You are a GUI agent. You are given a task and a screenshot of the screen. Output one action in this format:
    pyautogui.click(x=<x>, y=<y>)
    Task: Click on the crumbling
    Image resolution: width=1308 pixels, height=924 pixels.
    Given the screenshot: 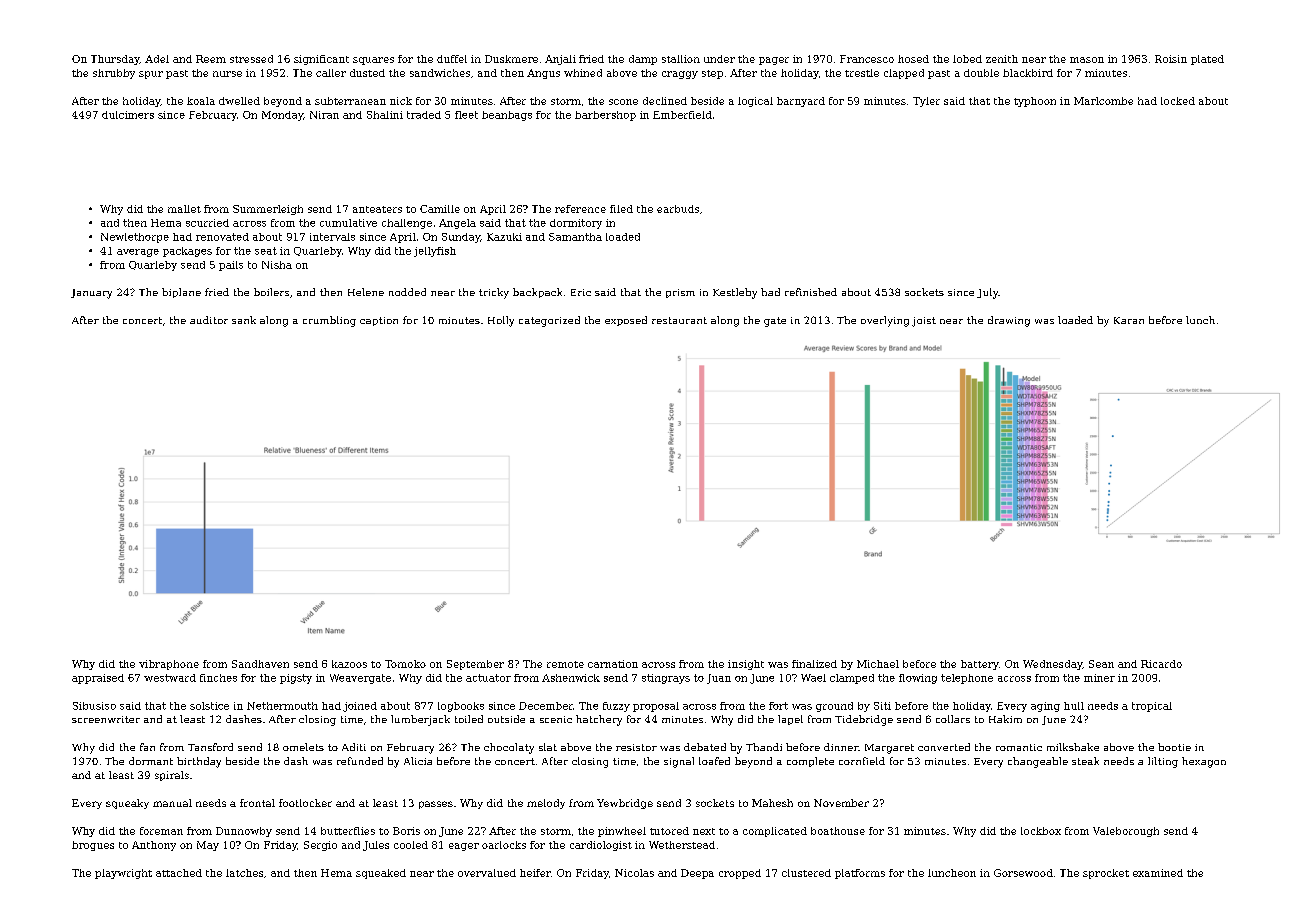 What is the action you would take?
    pyautogui.click(x=329, y=321)
